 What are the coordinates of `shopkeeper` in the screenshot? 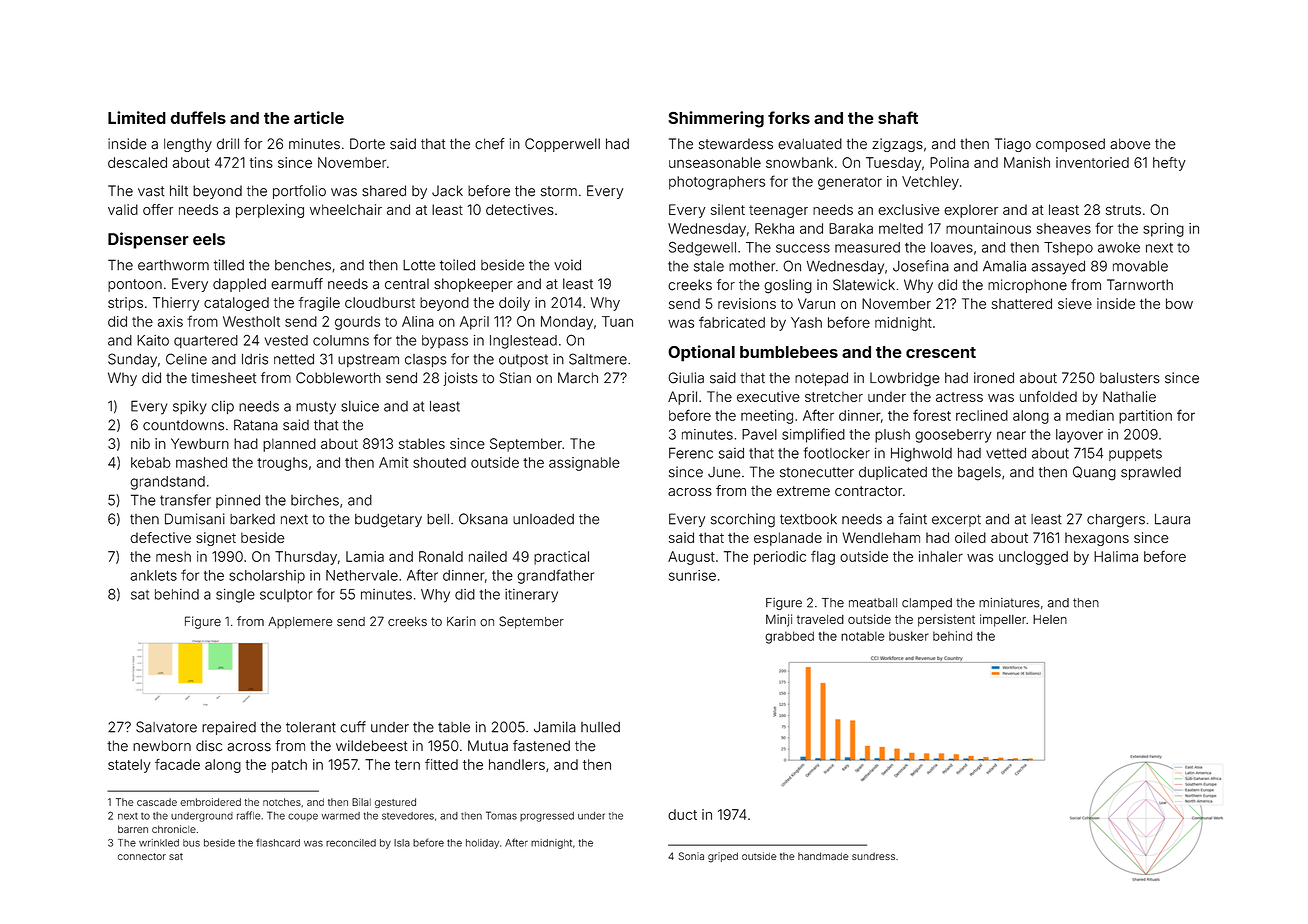 It's located at (473, 285).
